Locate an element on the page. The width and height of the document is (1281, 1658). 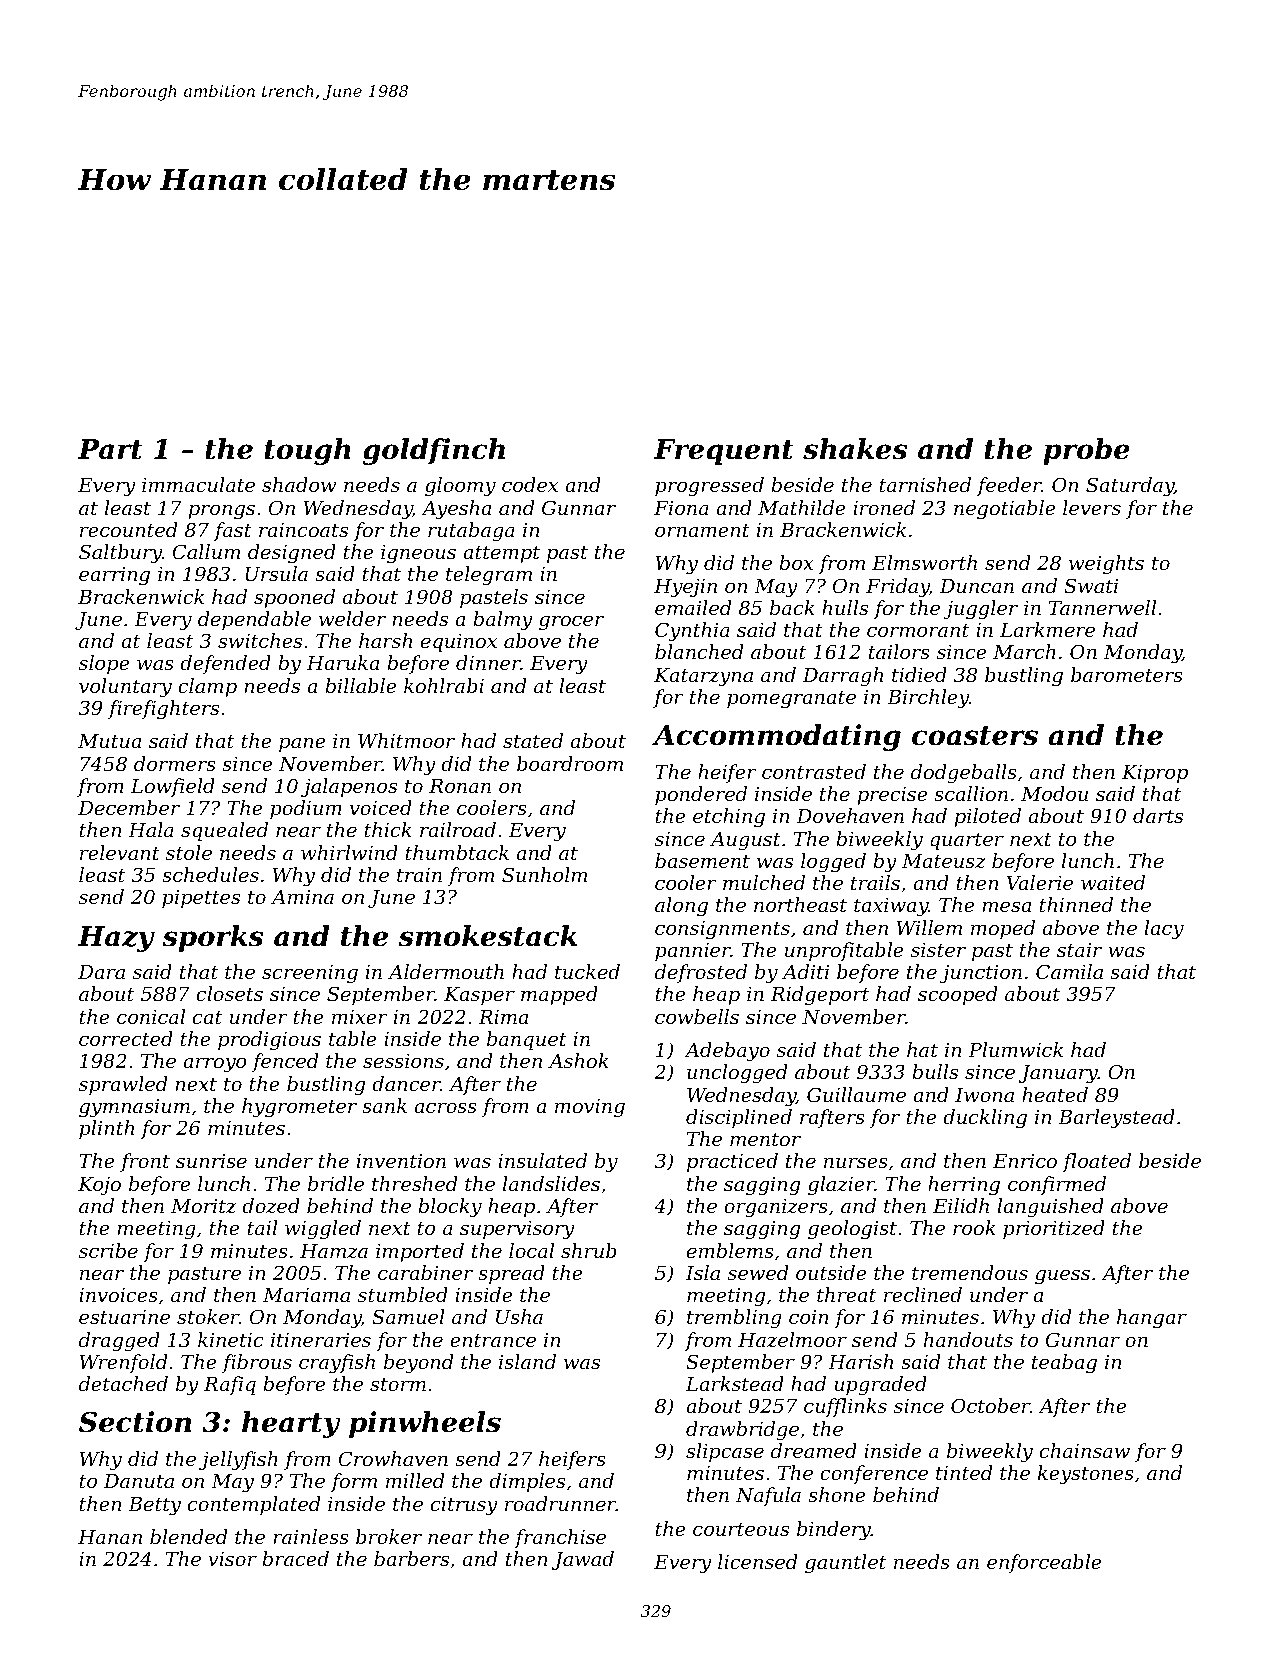
goldfinch is located at coordinates (434, 451).
